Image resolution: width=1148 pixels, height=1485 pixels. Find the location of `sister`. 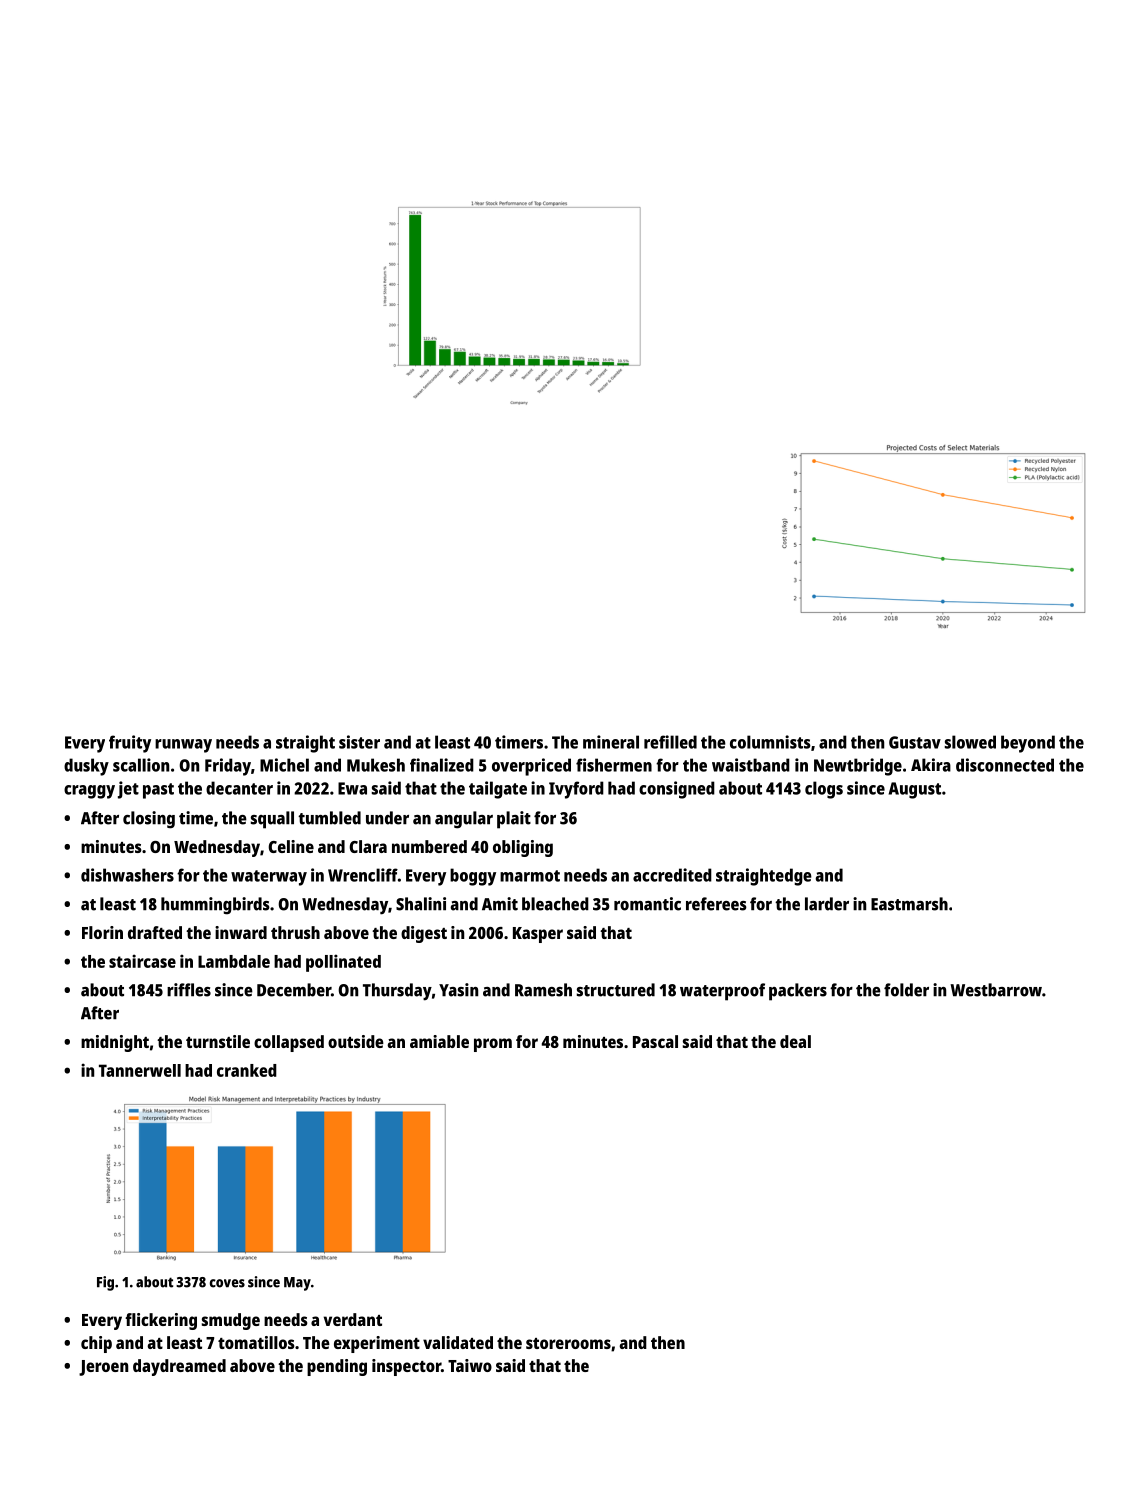

sister is located at coordinates (359, 742).
